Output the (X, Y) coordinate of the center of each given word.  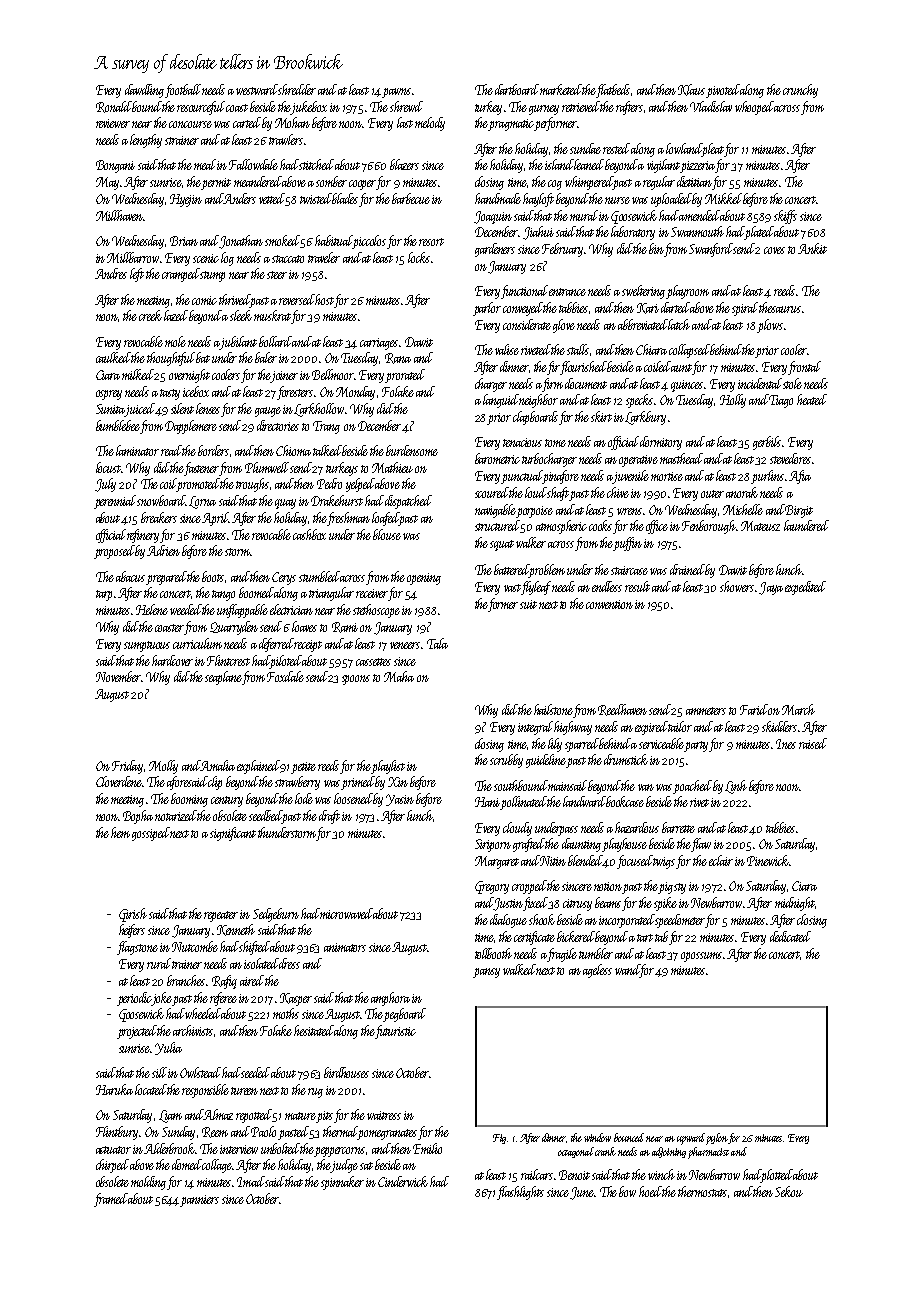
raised (813, 743)
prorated (405, 376)
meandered (258, 181)
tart (645, 938)
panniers (200, 1201)
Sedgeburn (276, 915)
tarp (104, 595)
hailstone (553, 709)
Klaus (691, 90)
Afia (800, 477)
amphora (390, 999)
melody (430, 124)
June (582, 1193)
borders (213, 450)
